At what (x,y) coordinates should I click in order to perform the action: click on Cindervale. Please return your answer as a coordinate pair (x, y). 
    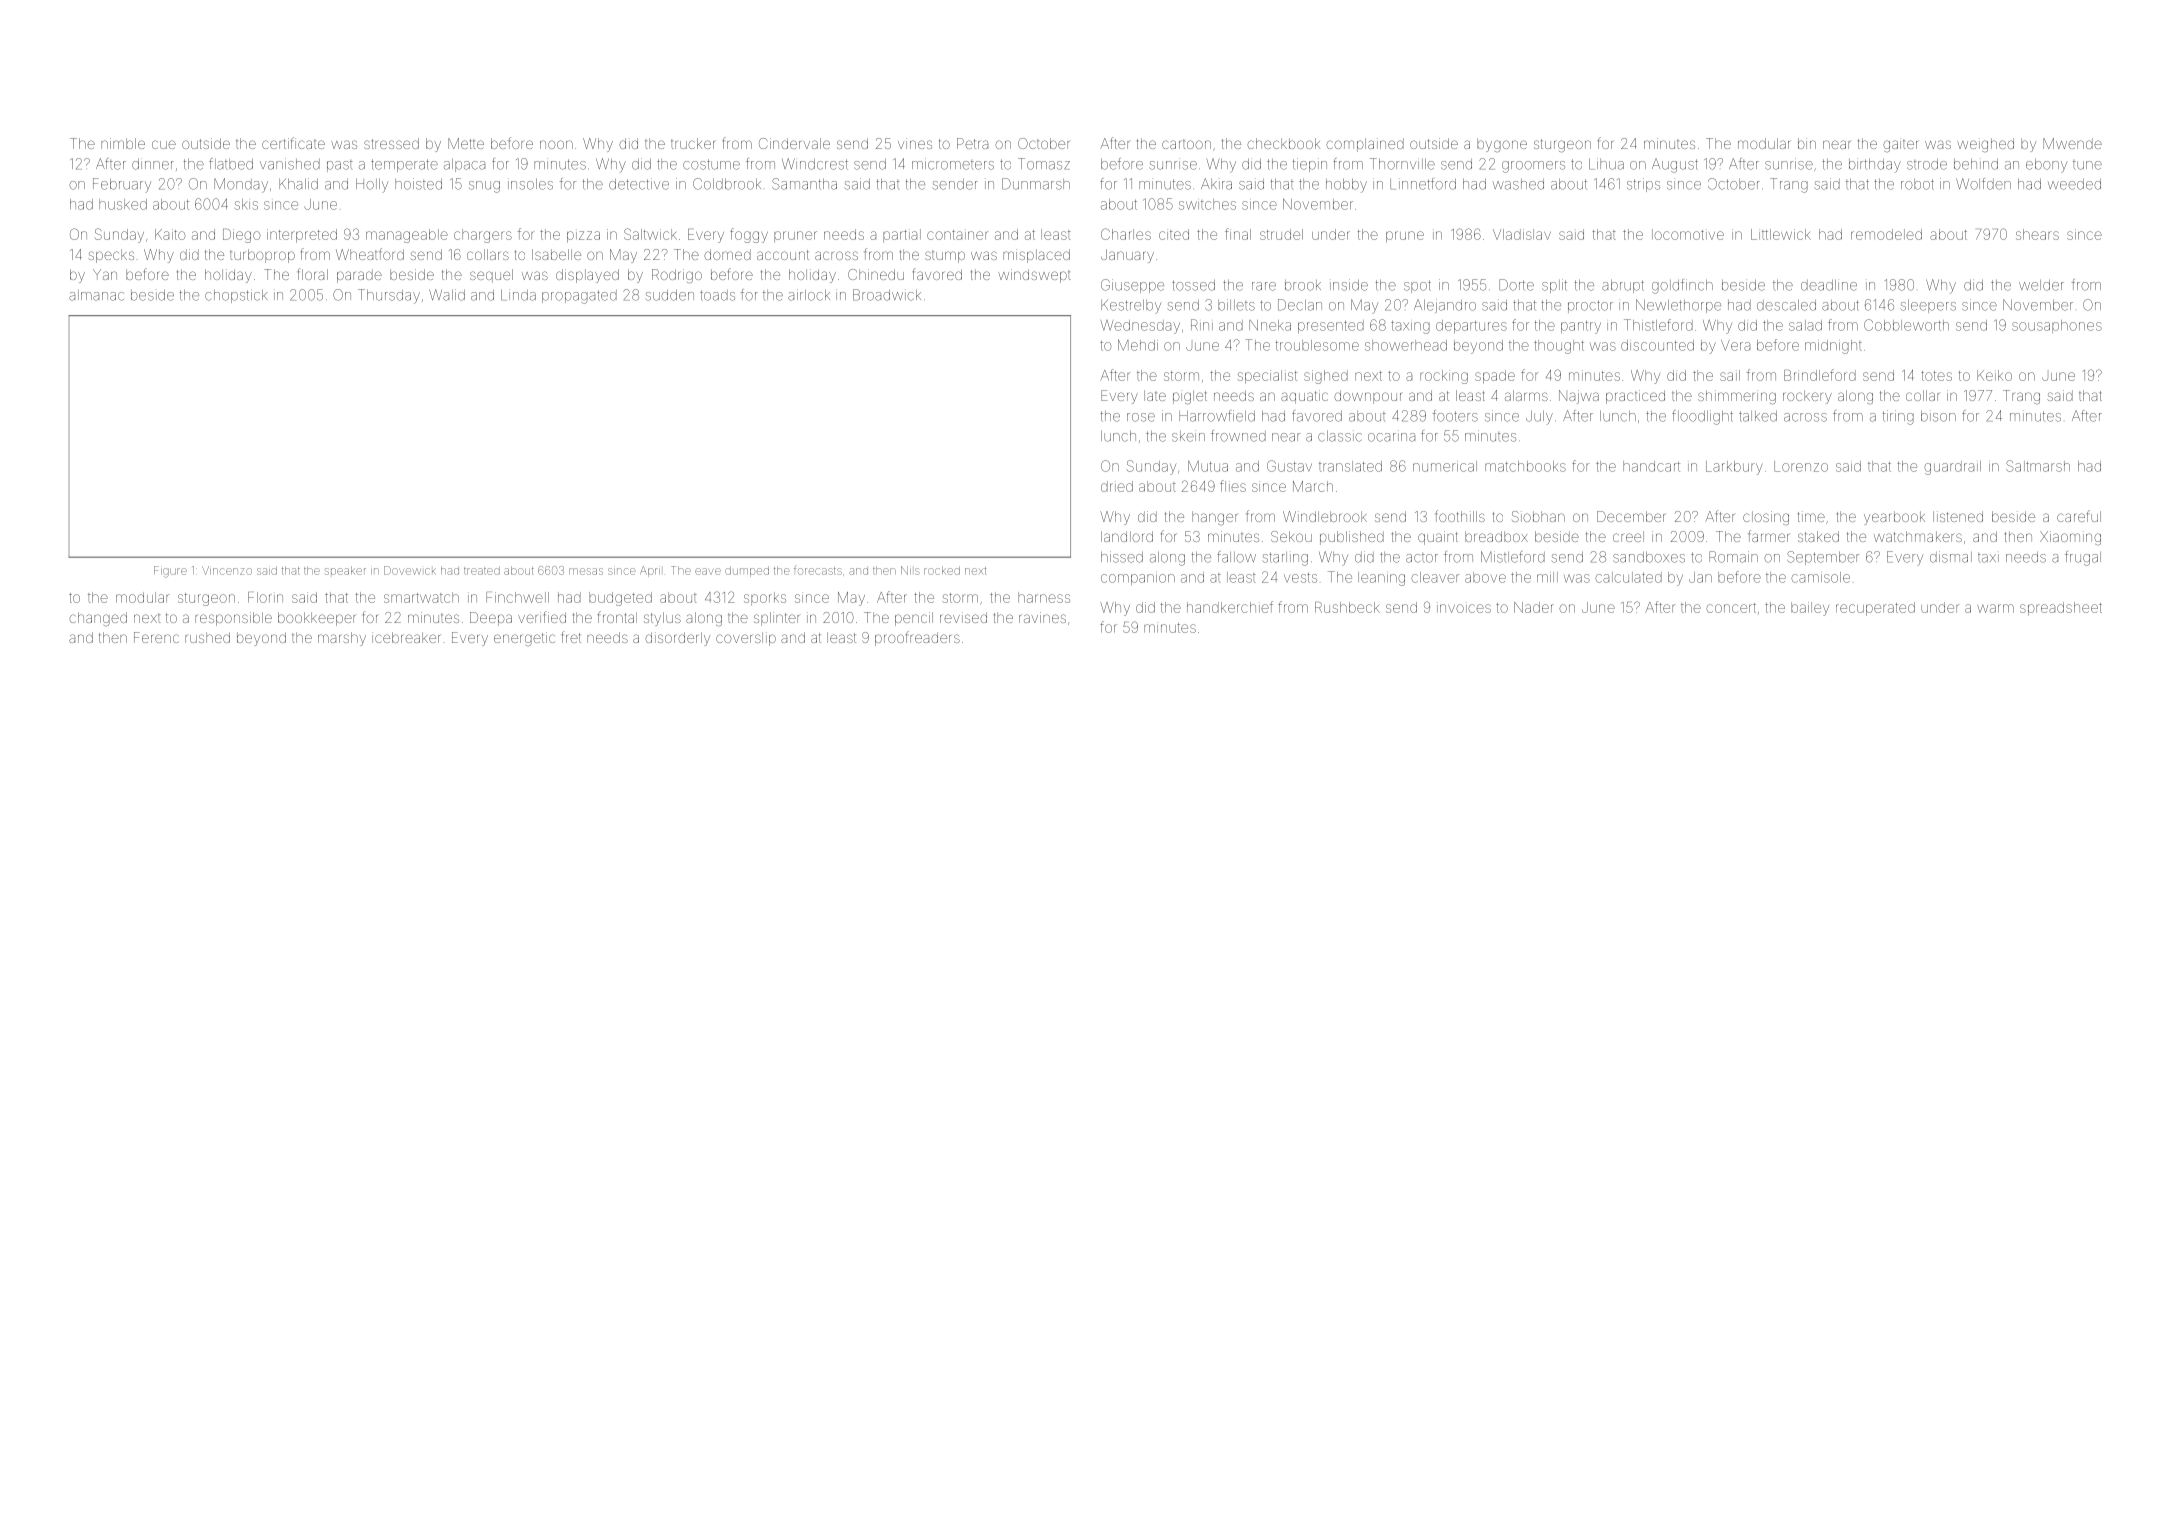
    Looking at the image, I should click on (794, 143).
